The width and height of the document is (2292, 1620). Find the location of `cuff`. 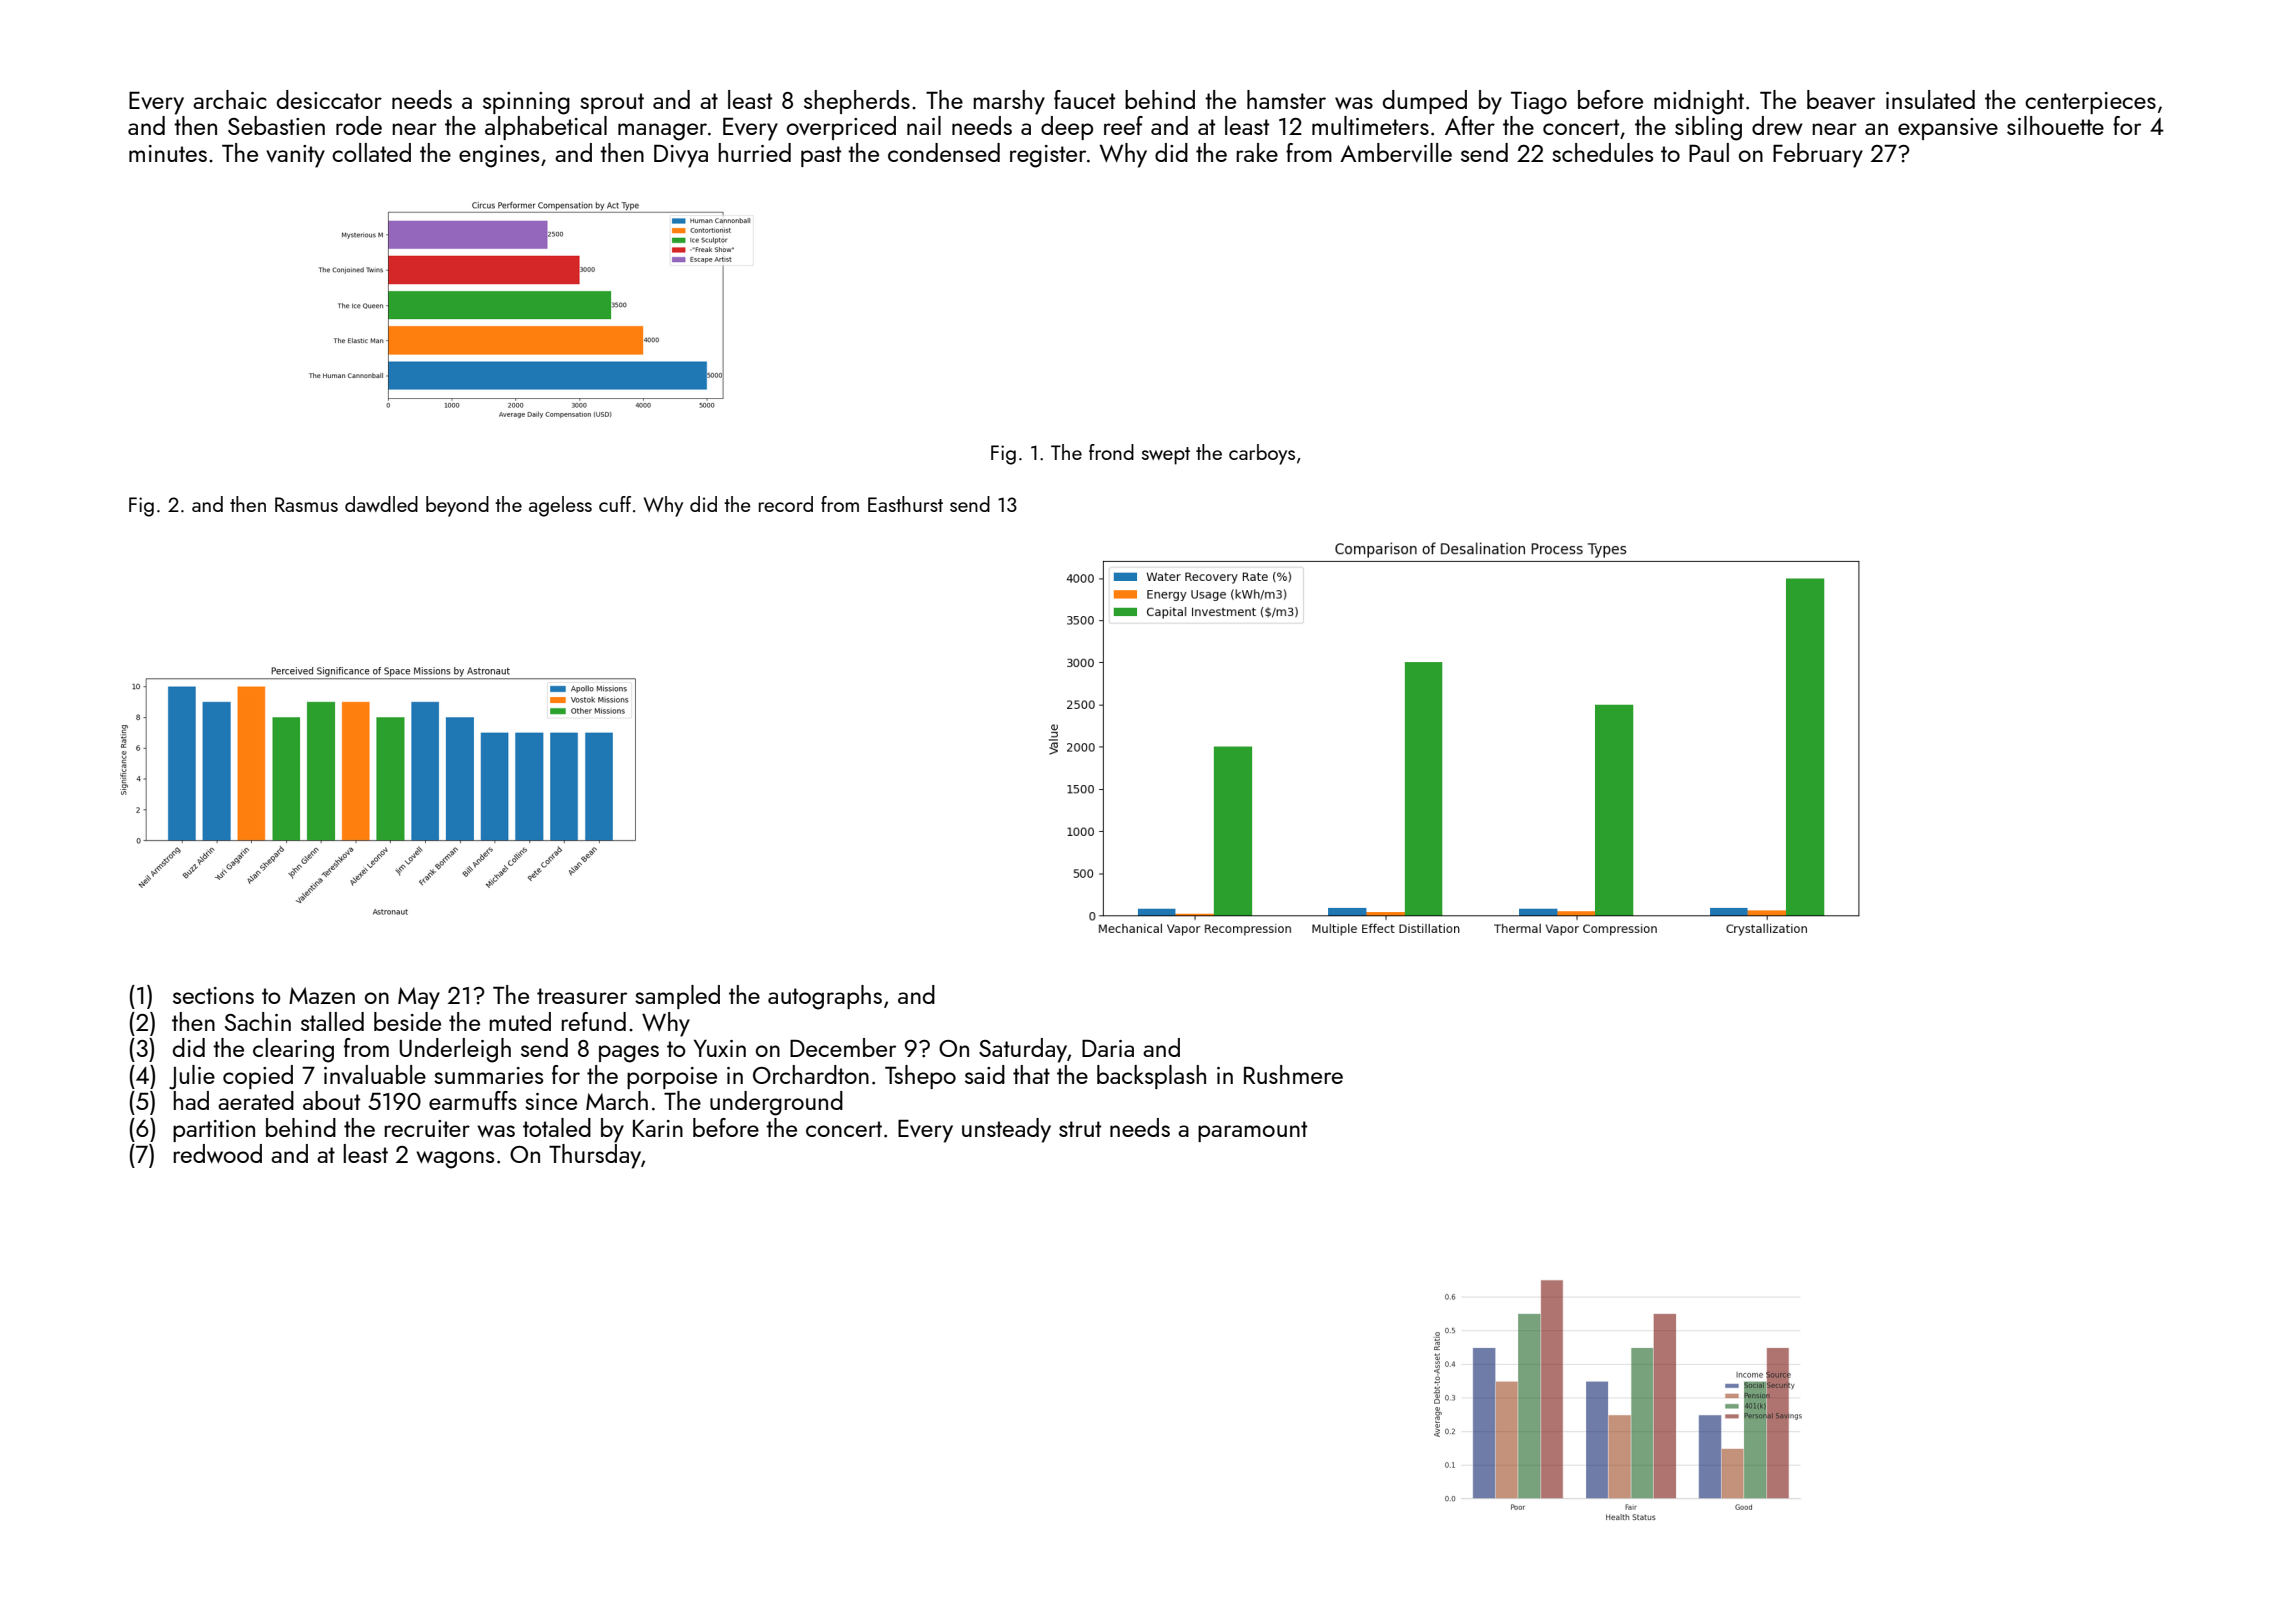

cuff is located at coordinates (615, 504).
